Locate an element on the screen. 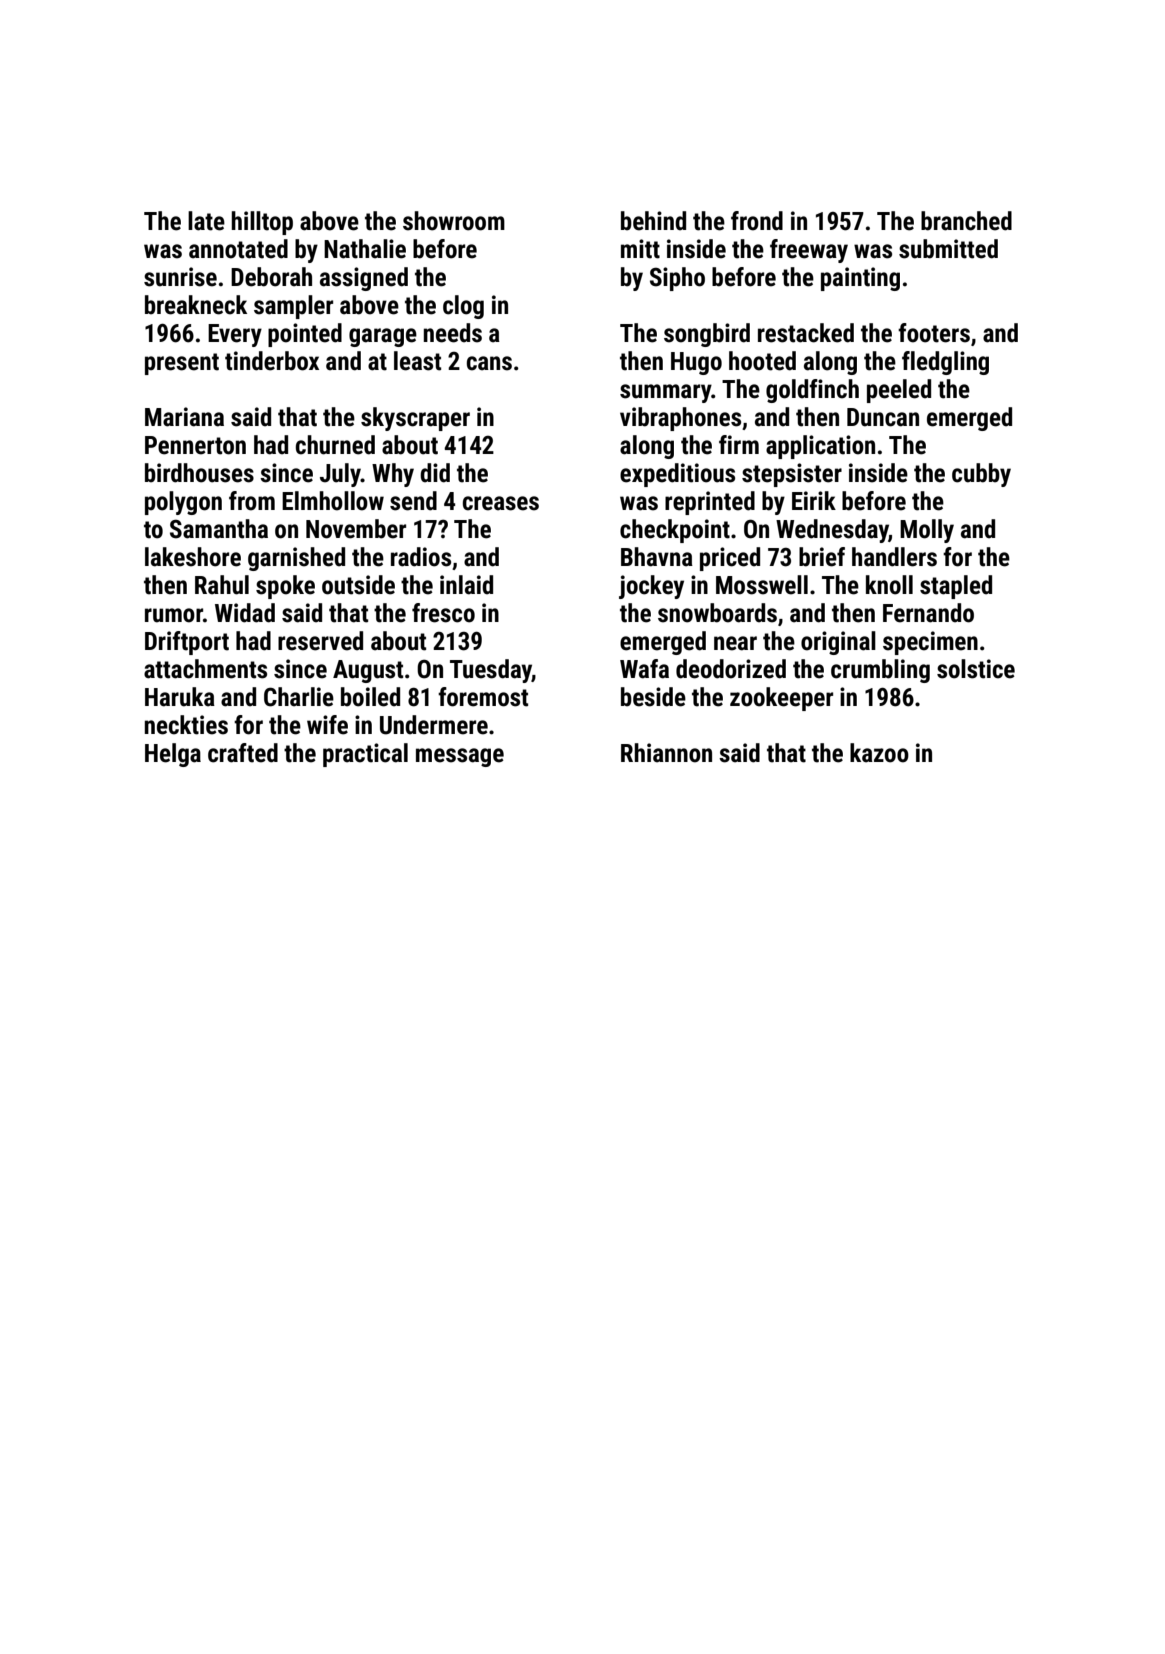 The image size is (1165, 1654). branched is located at coordinates (966, 221).
